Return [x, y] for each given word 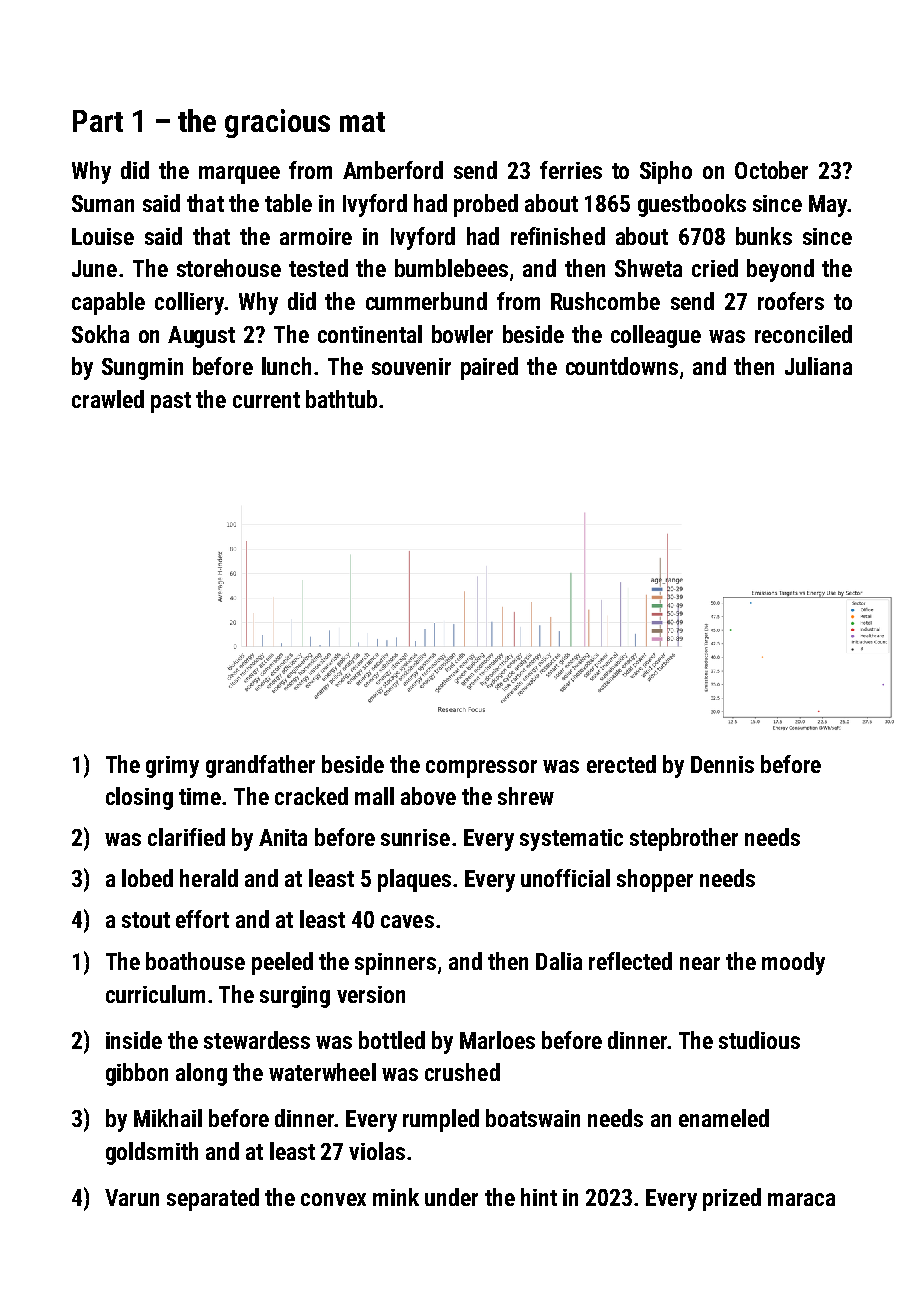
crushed [462, 1072]
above [428, 796]
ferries [571, 170]
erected [621, 764]
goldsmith [152, 1153]
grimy [172, 767]
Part [98, 121]
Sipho [666, 172]
